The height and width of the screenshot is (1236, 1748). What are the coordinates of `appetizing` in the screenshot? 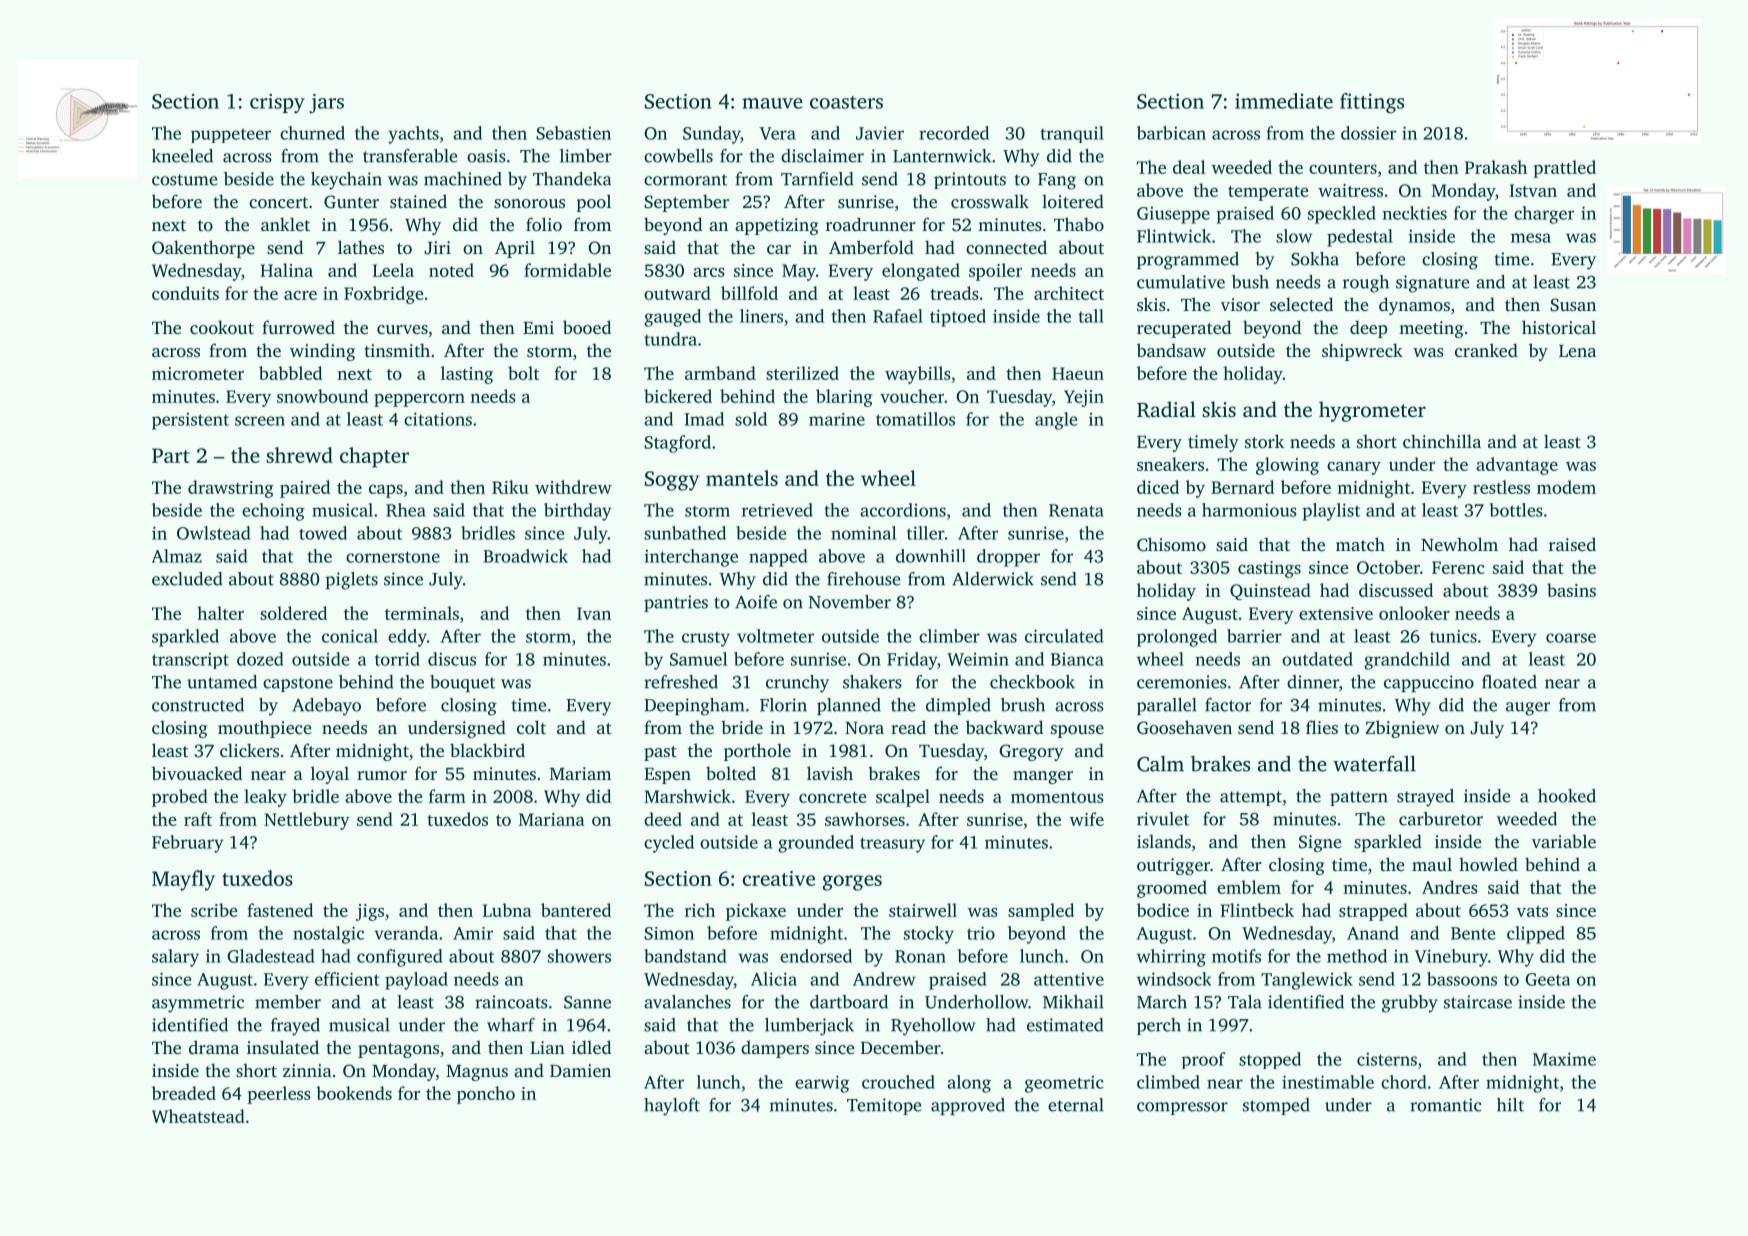 It's located at (776, 226).
